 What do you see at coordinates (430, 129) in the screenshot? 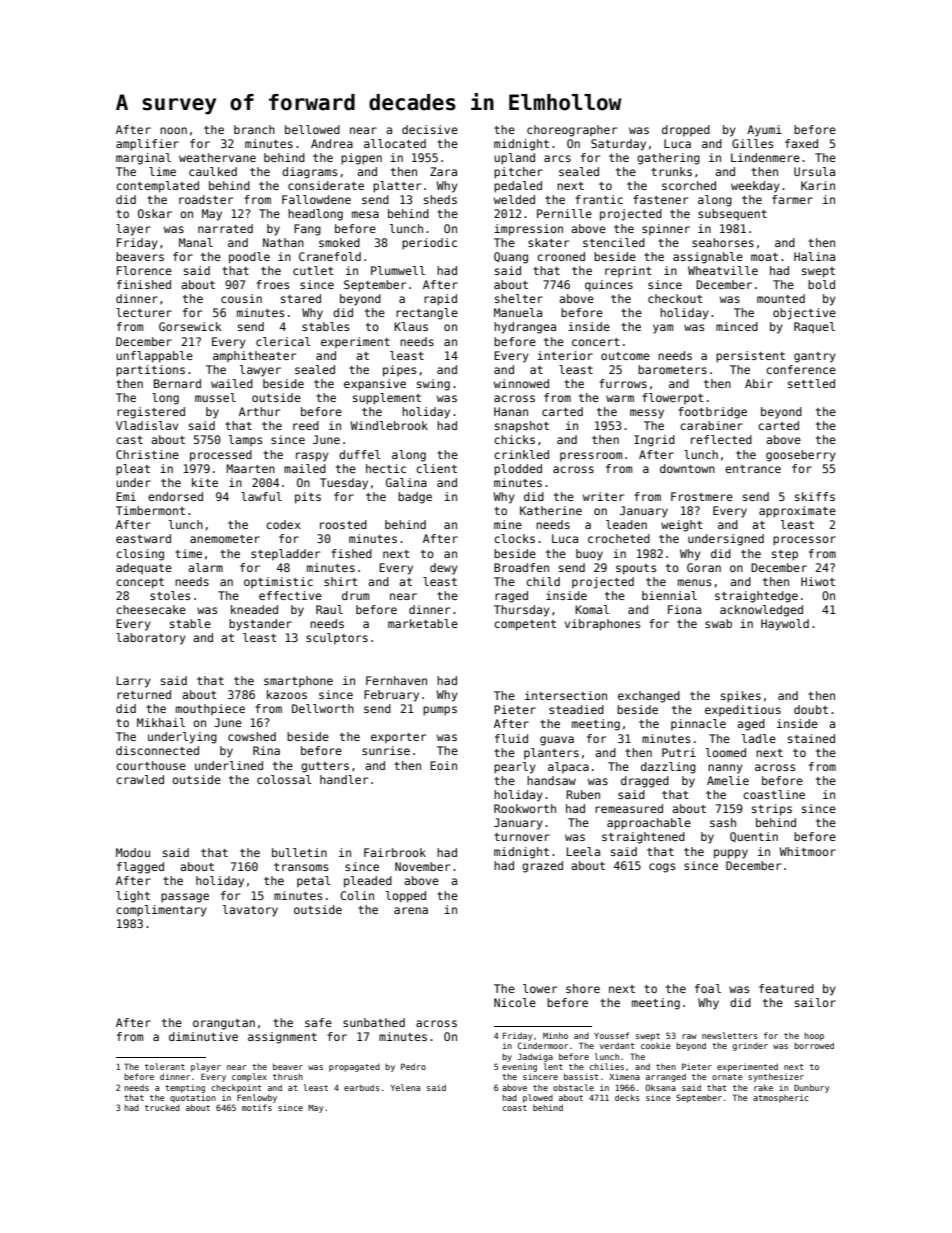
I see `decisive` at bounding box center [430, 129].
